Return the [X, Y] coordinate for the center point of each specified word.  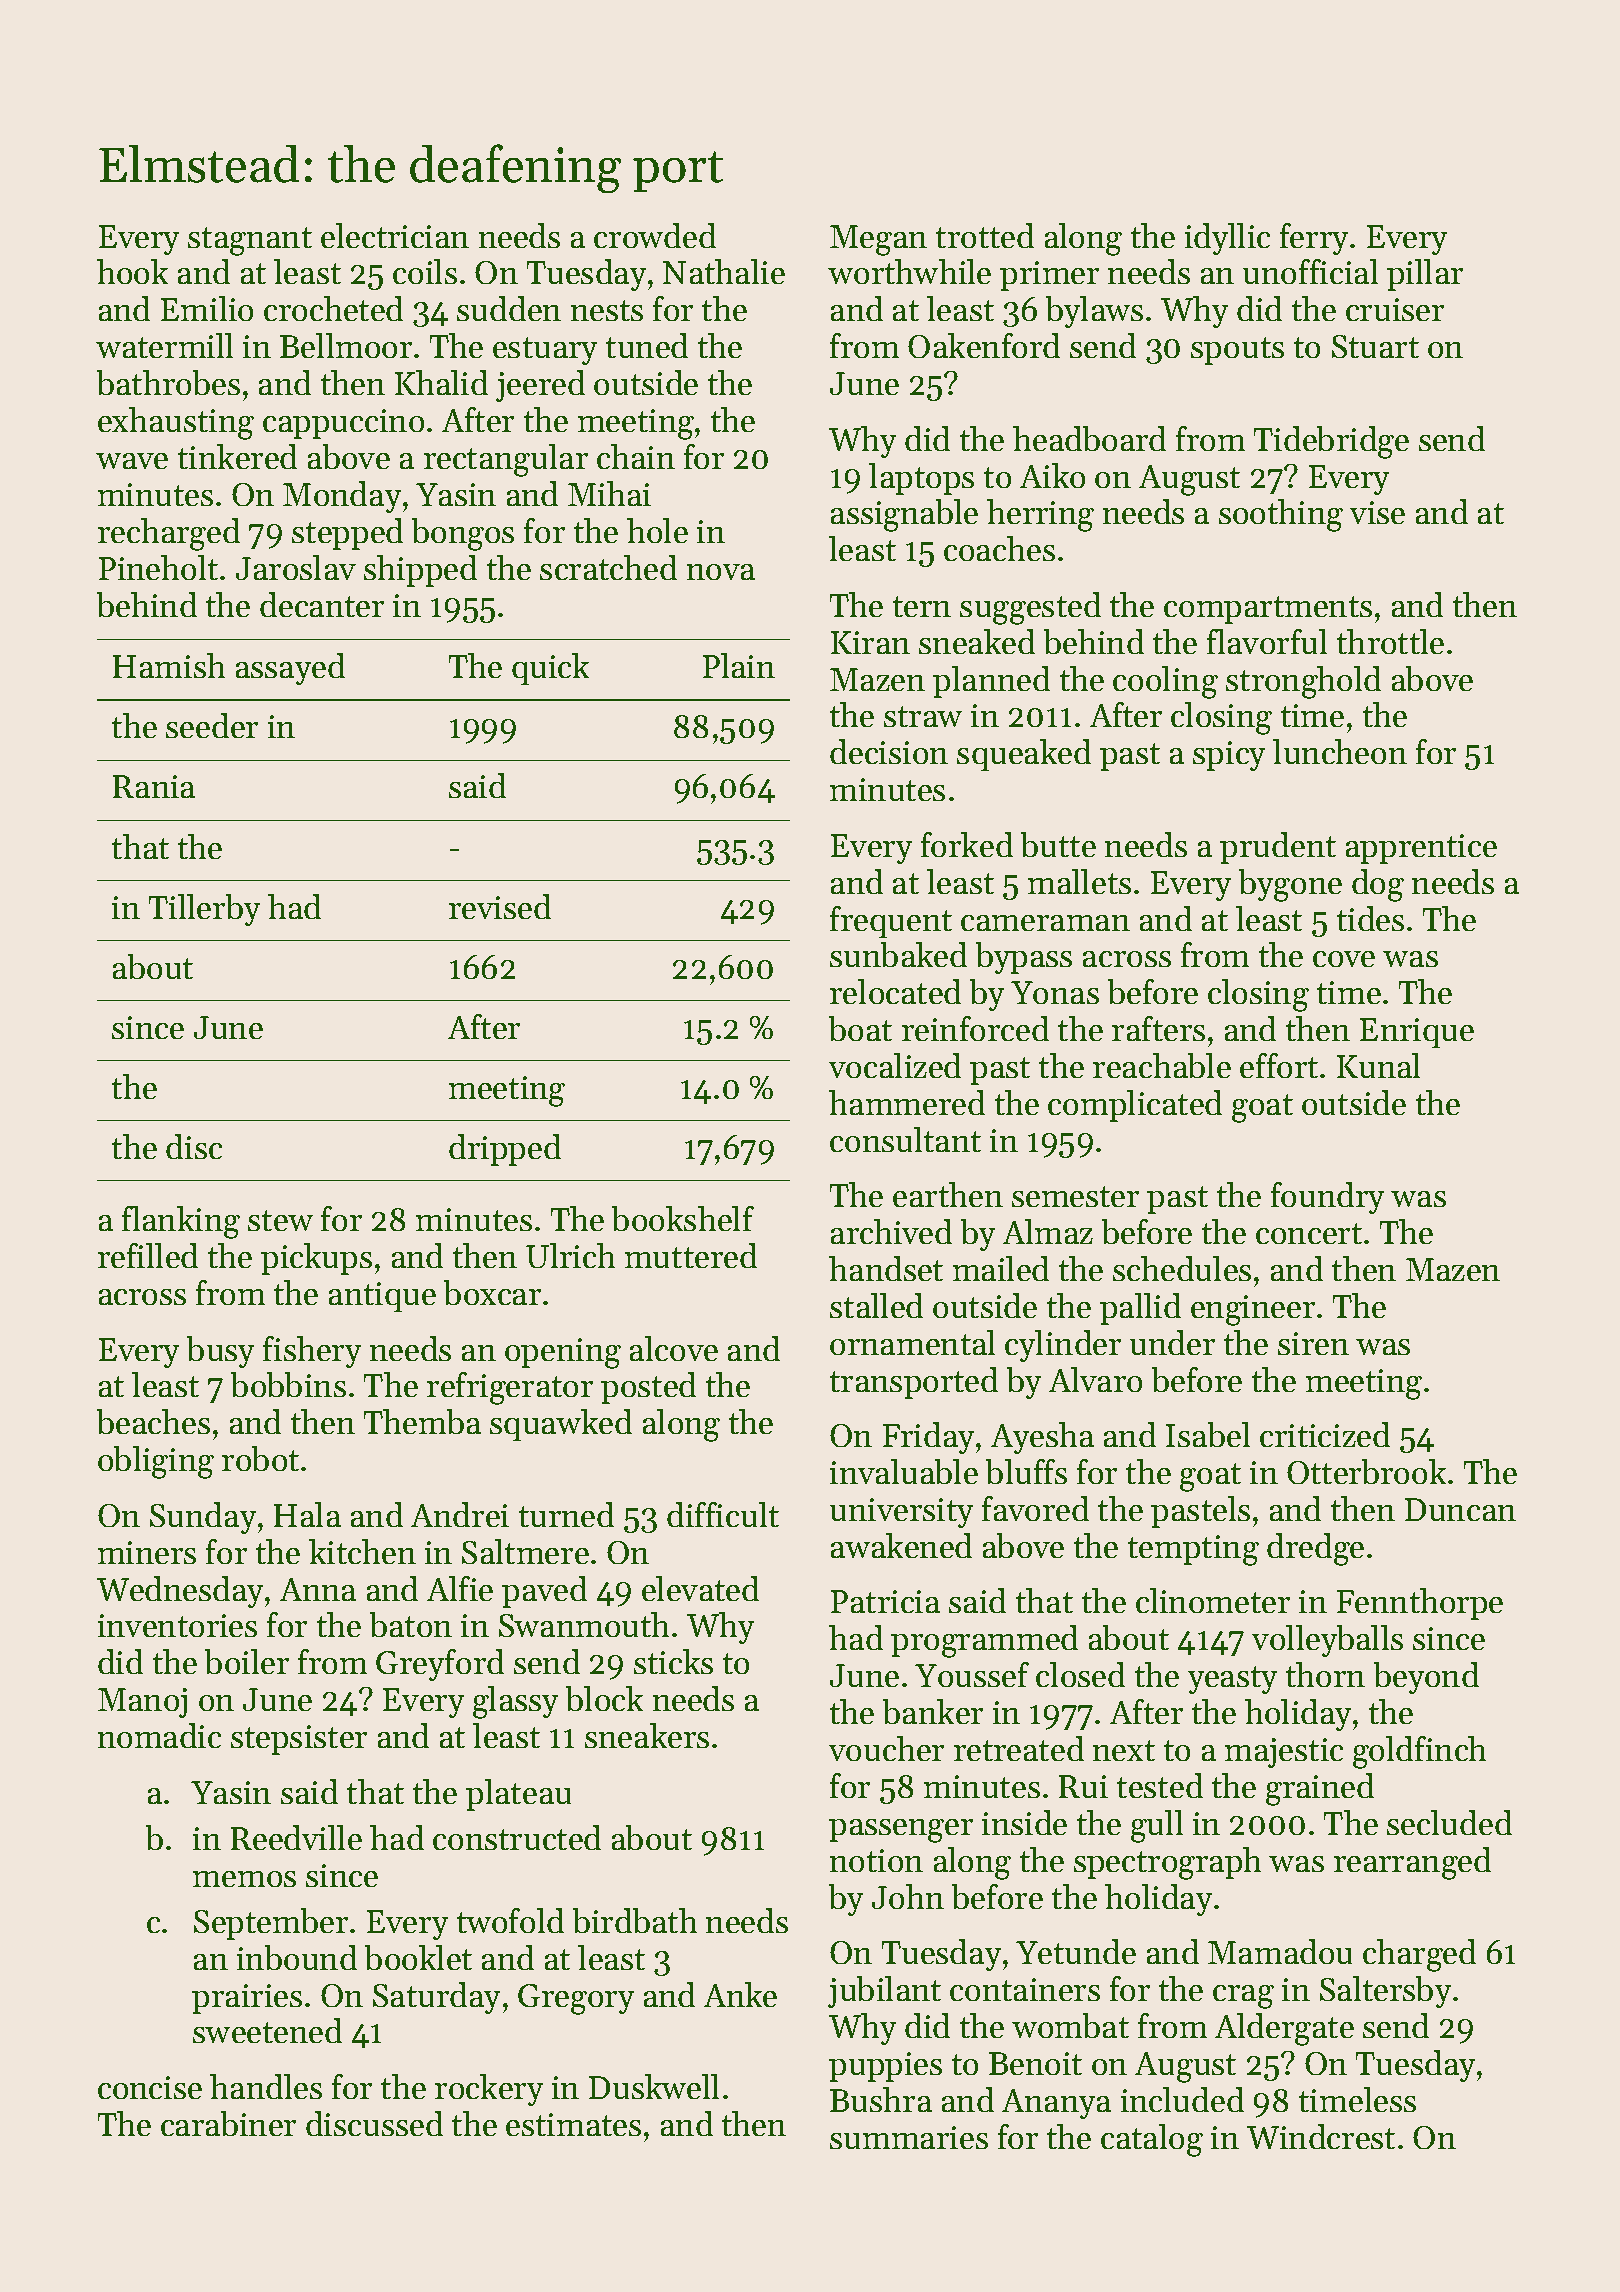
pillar [1425, 275]
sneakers [647, 1735]
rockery [489, 2090]
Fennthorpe [1420, 1604]
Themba [422, 1421]
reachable [1162, 1065]
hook [132, 271]
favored [1035, 1508]
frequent [891, 922]
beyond [1426, 1678]
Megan [878, 240]
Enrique [1417, 1033]
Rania [154, 786]
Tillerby [204, 910]
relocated [895, 991]
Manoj [142, 1703]
